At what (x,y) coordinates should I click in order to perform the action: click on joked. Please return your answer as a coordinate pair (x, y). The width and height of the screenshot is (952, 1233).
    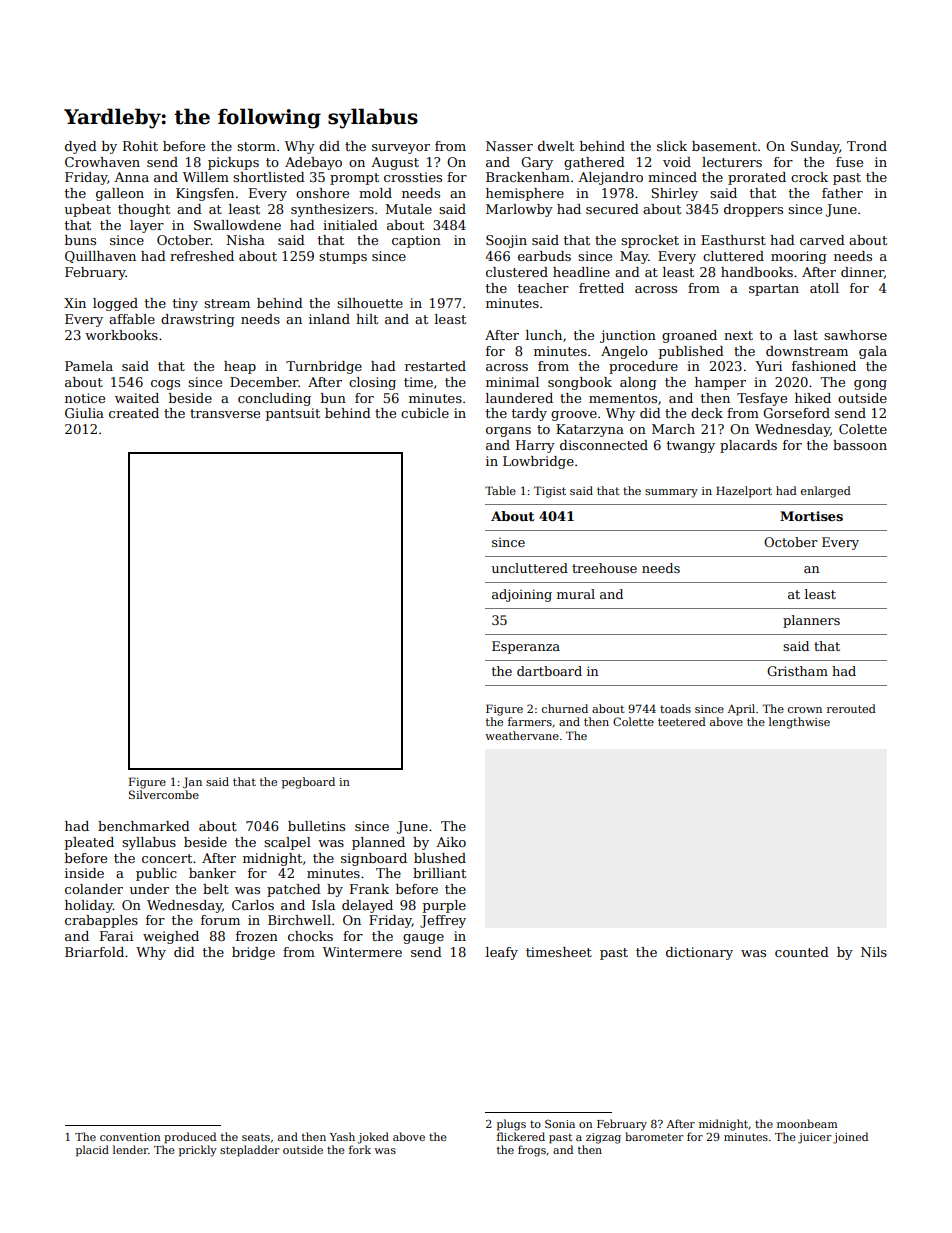
    Looking at the image, I should click on (373, 1138).
